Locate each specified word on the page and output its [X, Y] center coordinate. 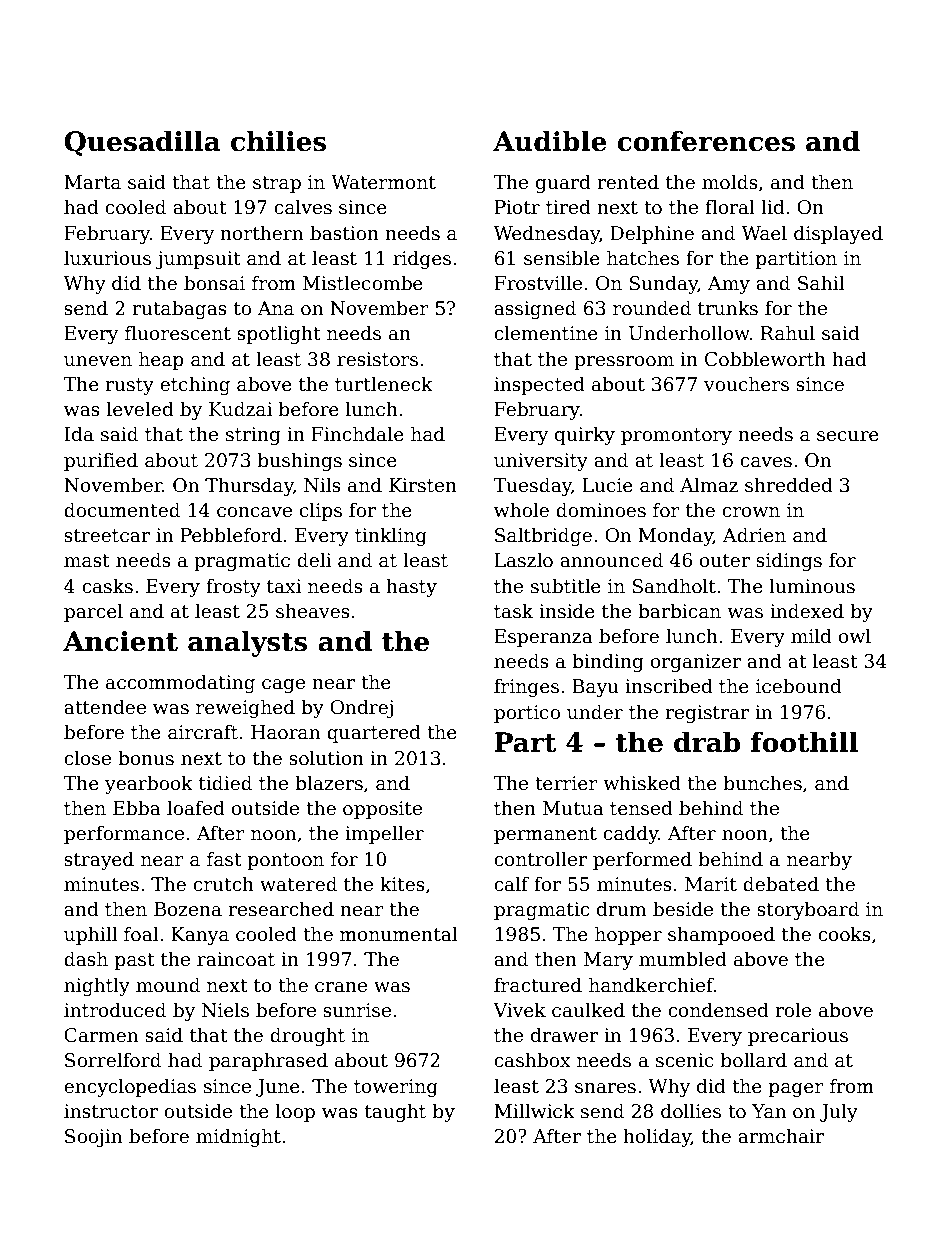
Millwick [534, 1111]
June [278, 1088]
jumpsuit [198, 260]
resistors [377, 359]
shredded [789, 485]
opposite [382, 810]
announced [611, 560]
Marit [711, 884]
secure [848, 436]
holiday [657, 1137]
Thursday [249, 486]
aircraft [203, 732]
